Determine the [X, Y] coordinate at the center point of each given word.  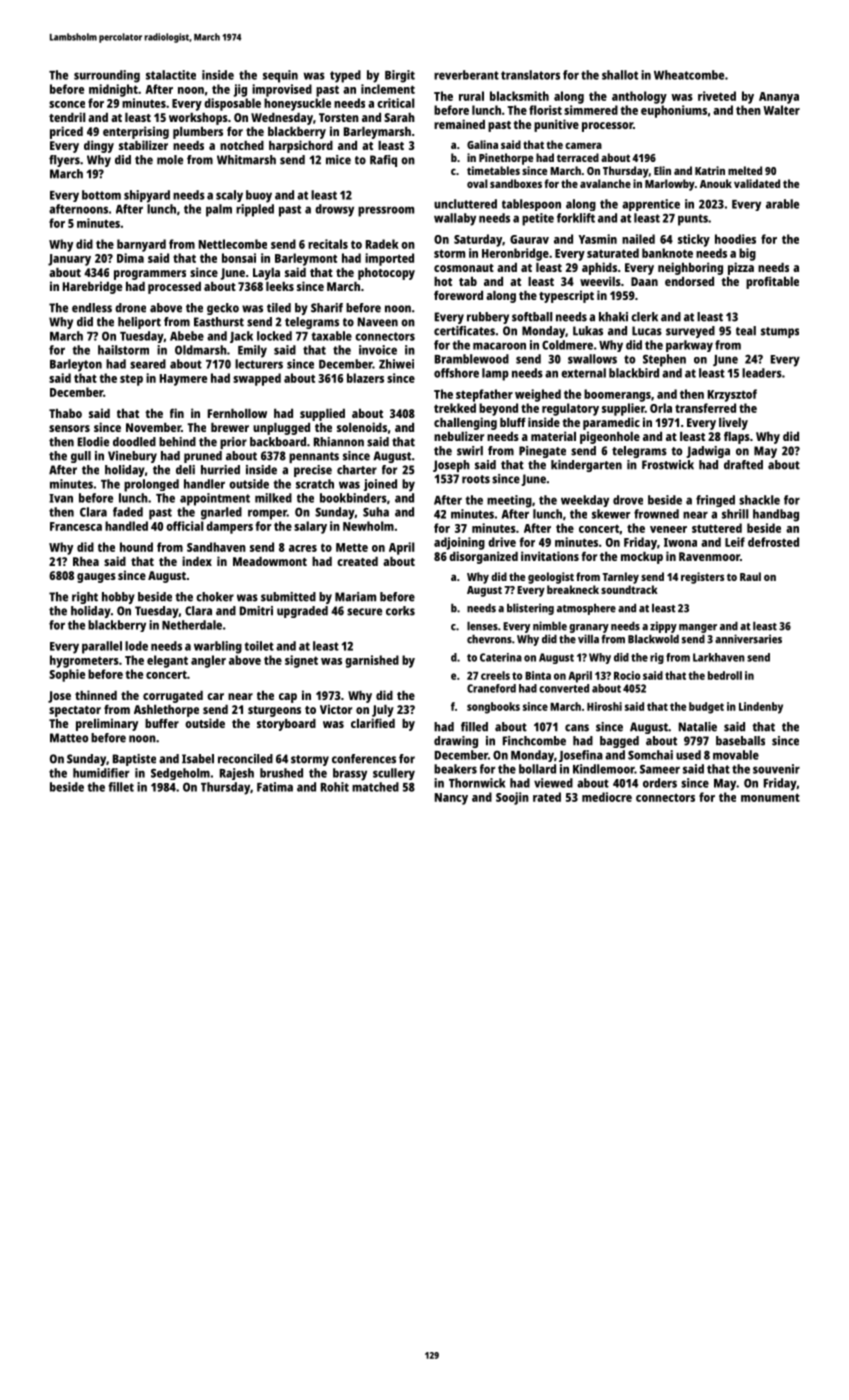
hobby [118, 598]
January [69, 260]
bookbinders [353, 498]
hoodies [735, 239]
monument [770, 797]
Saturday [478, 240]
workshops [198, 119]
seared [148, 364]
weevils [600, 281]
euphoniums [674, 111]
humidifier [101, 773]
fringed [715, 501]
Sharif [327, 308]
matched [375, 787]
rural [471, 96]
